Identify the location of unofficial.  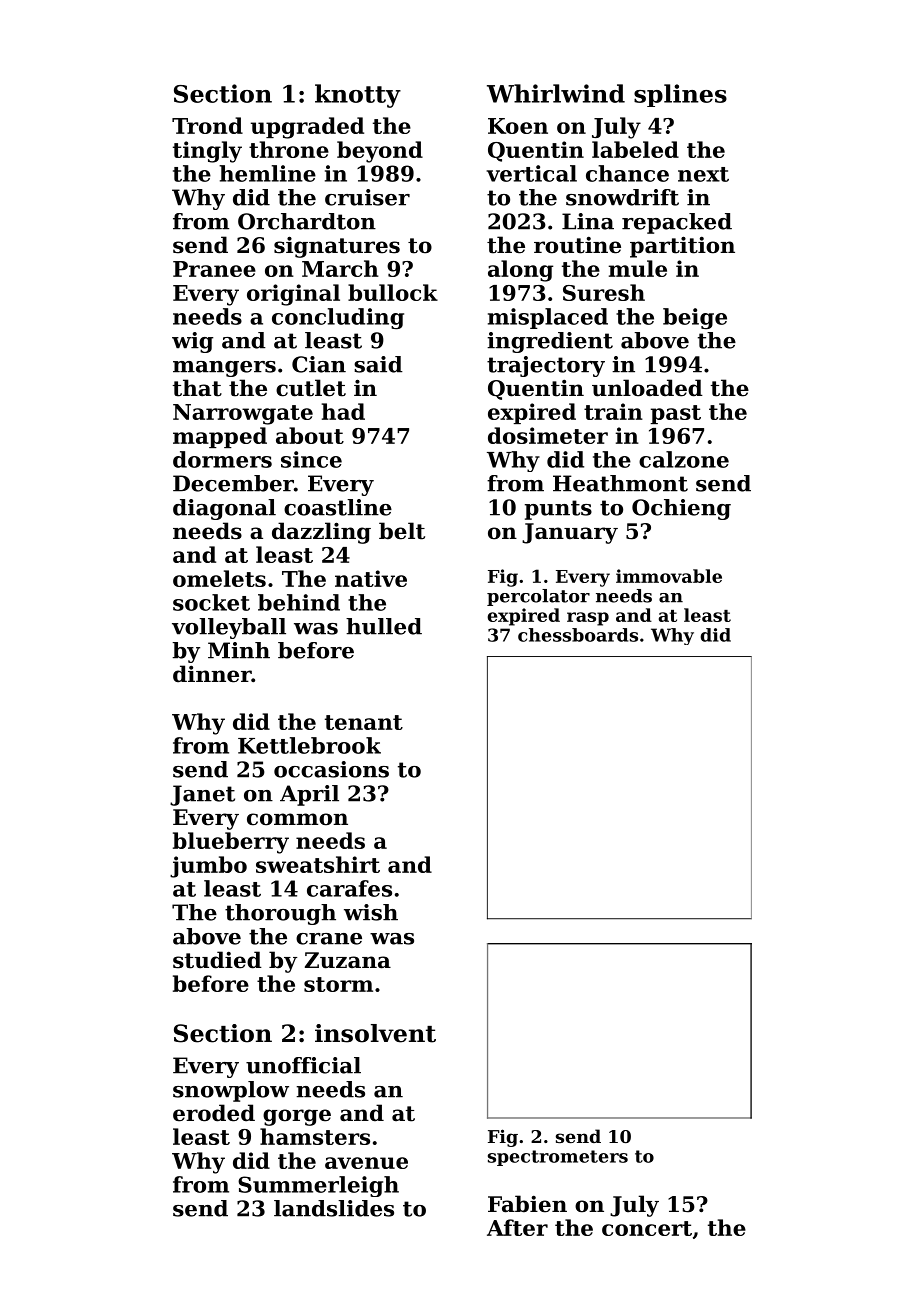
(303, 1065).
